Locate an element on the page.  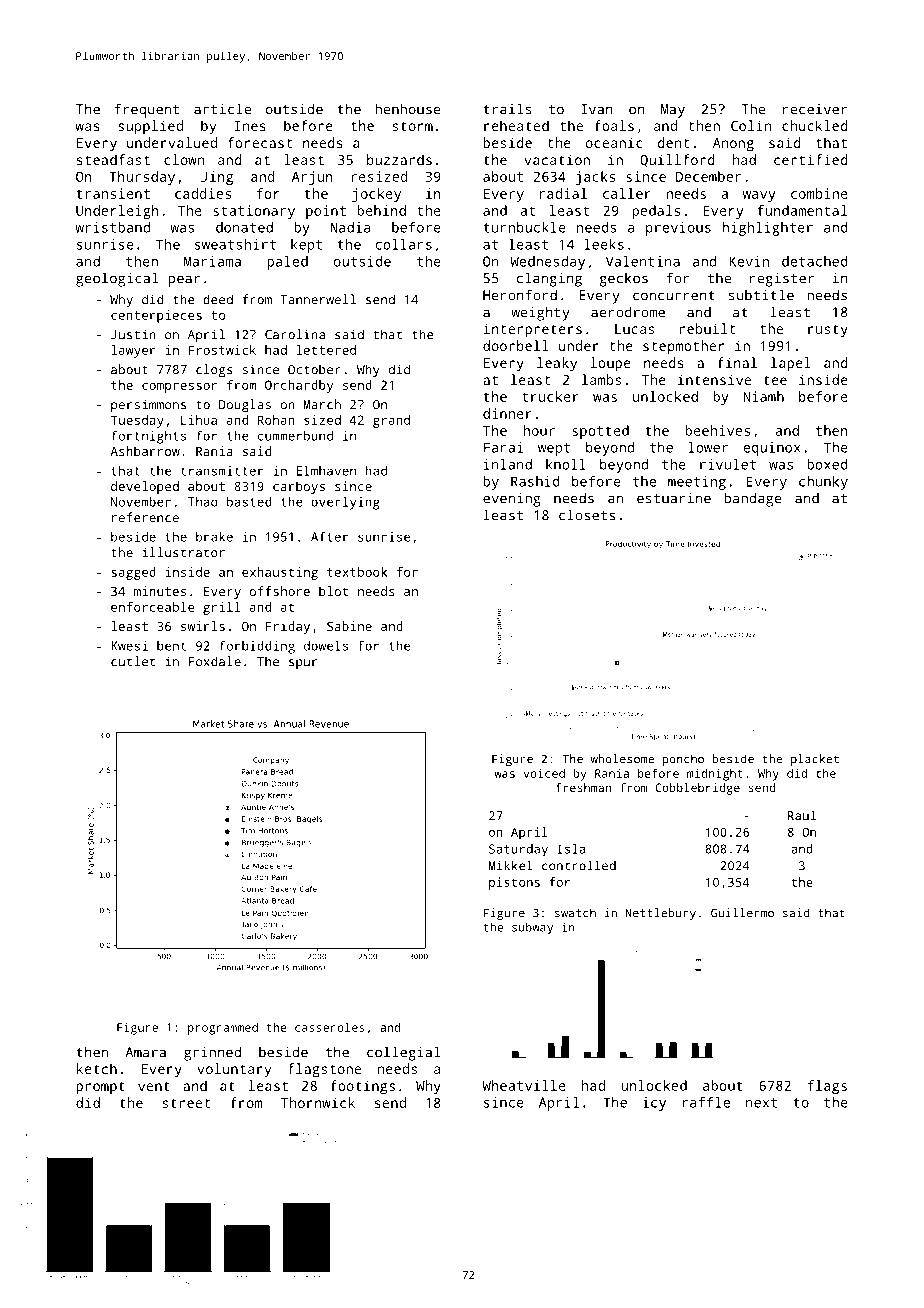
controlled is located at coordinates (579, 865).
